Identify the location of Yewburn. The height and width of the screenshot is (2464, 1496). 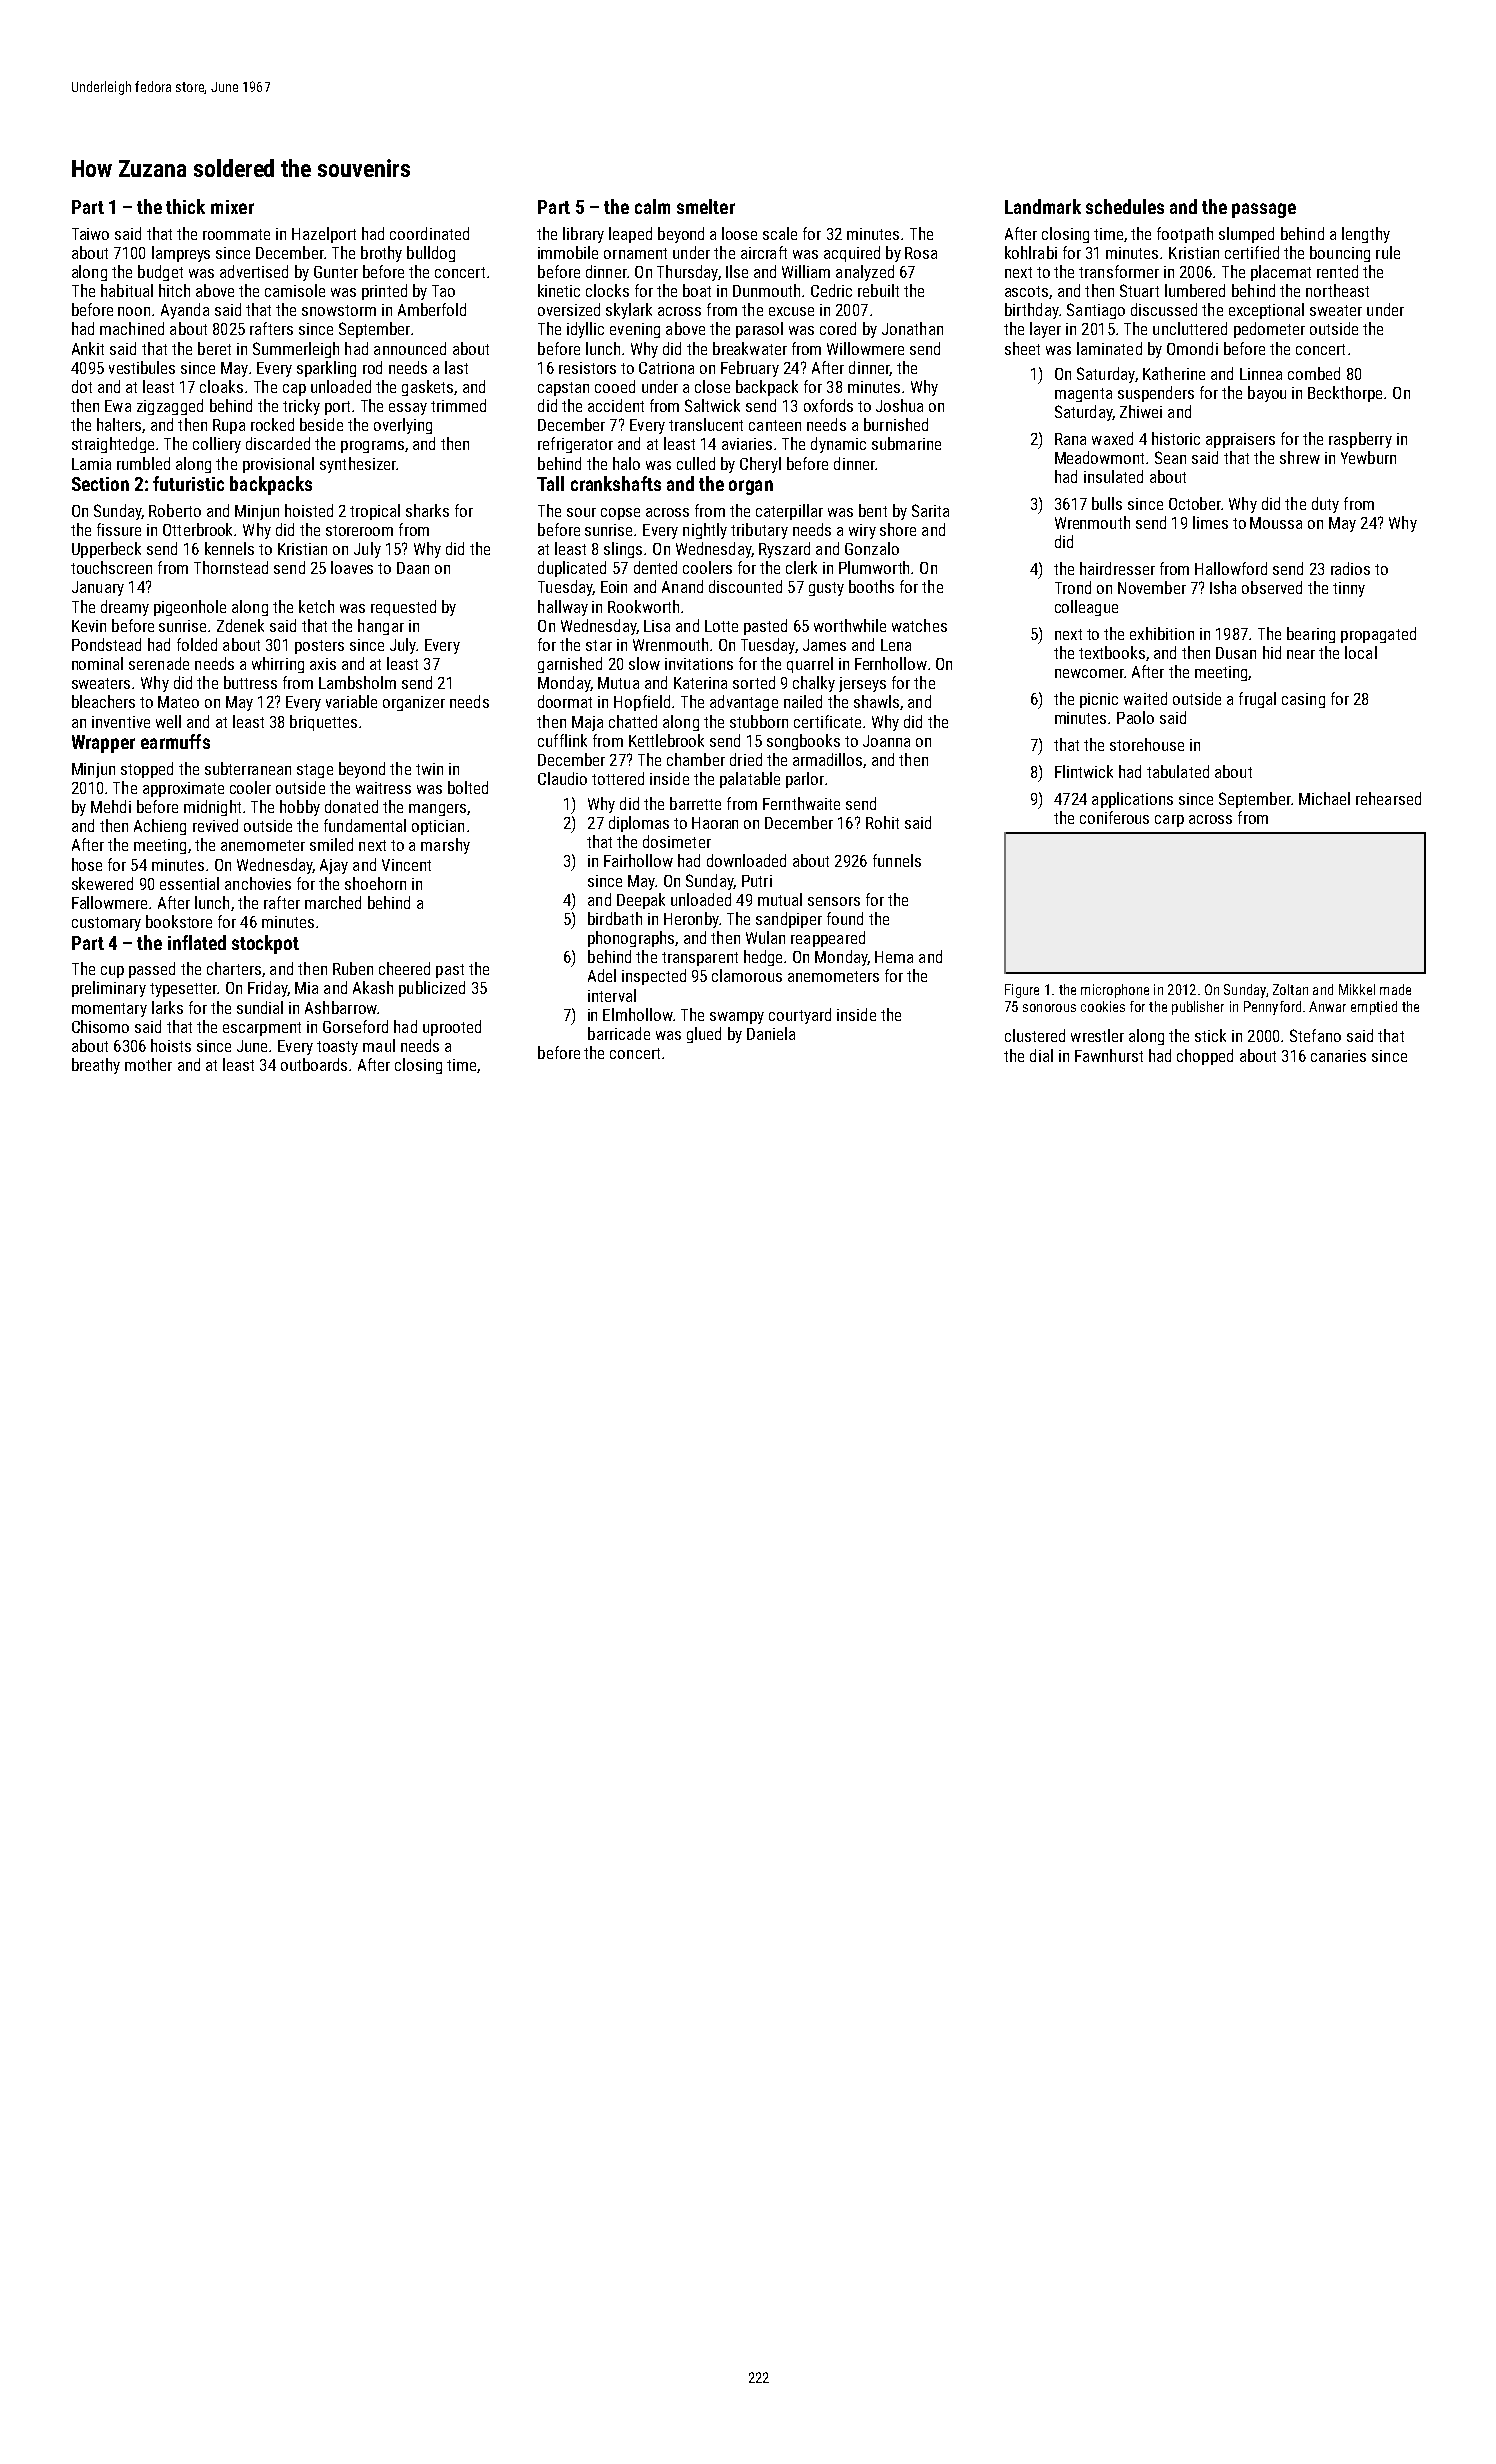
(1368, 457).
